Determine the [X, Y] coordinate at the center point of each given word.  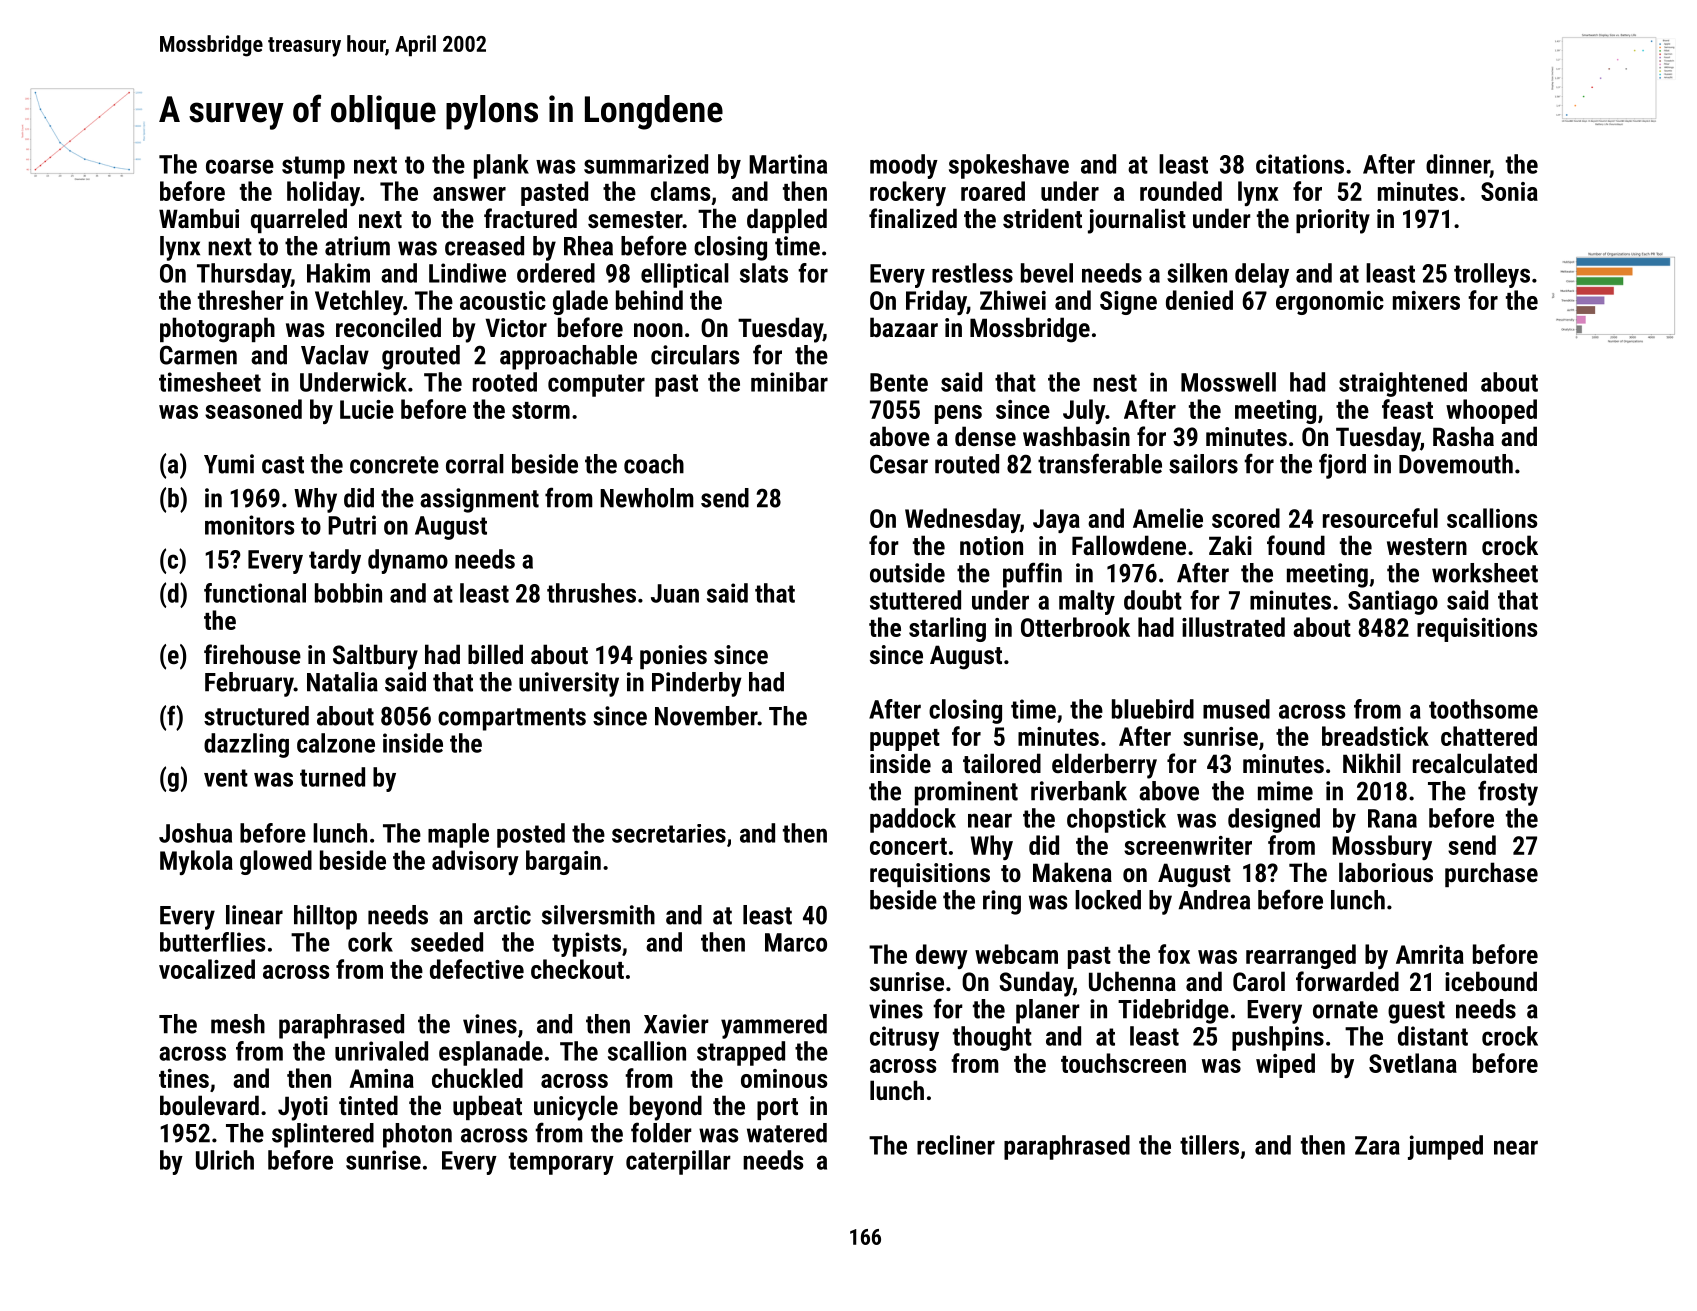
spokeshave [1009, 166]
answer [469, 194]
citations [1300, 164]
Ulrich [225, 1160]
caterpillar [678, 1162]
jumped [1445, 1147]
